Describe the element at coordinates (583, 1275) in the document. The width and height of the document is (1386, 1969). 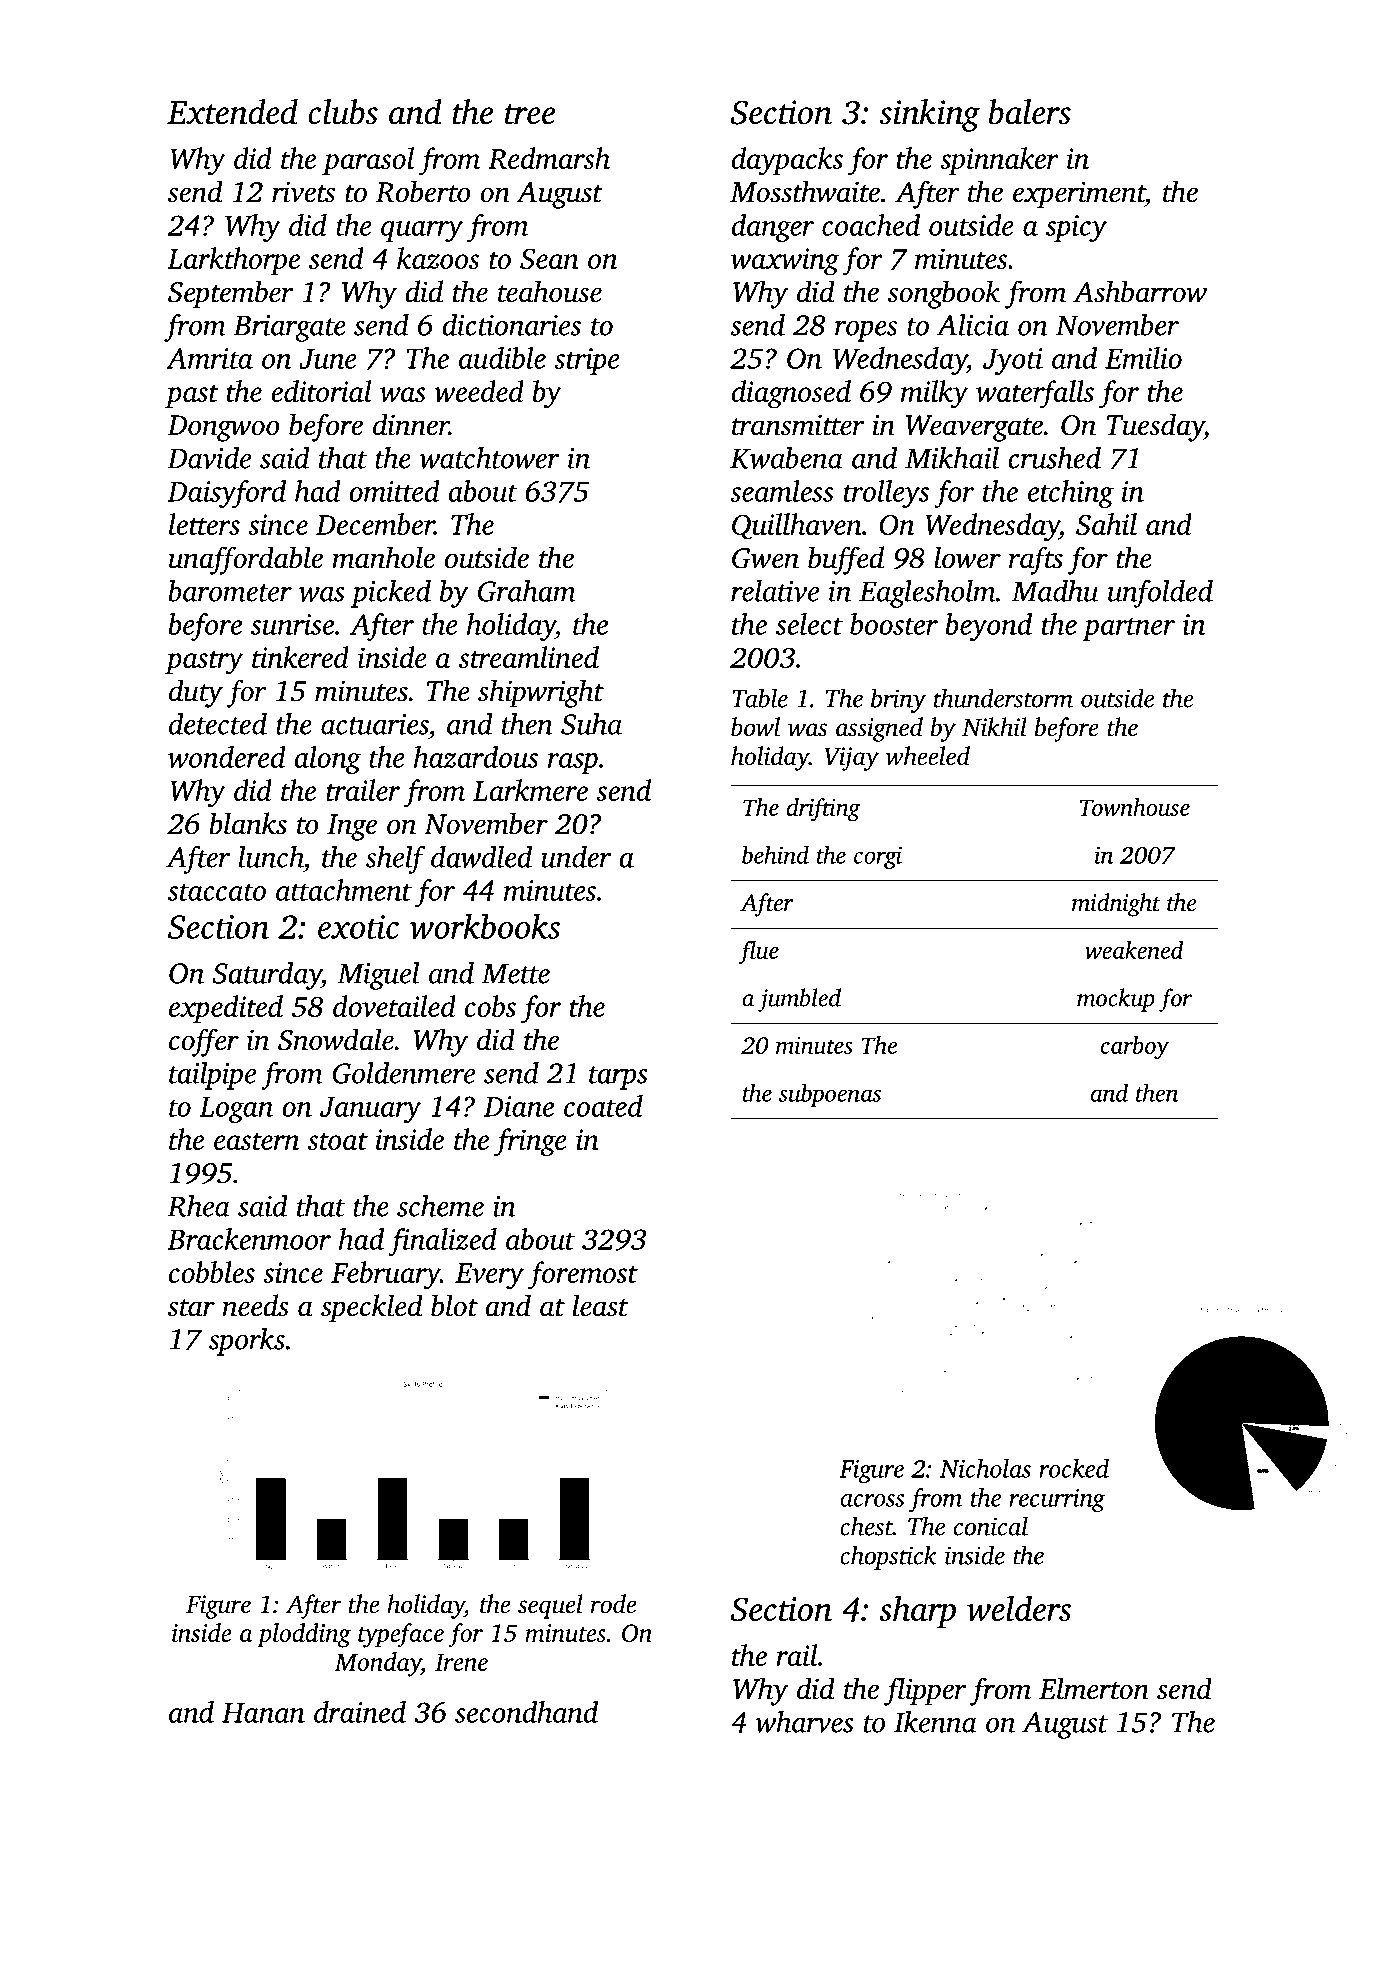
I see `foremost` at that location.
